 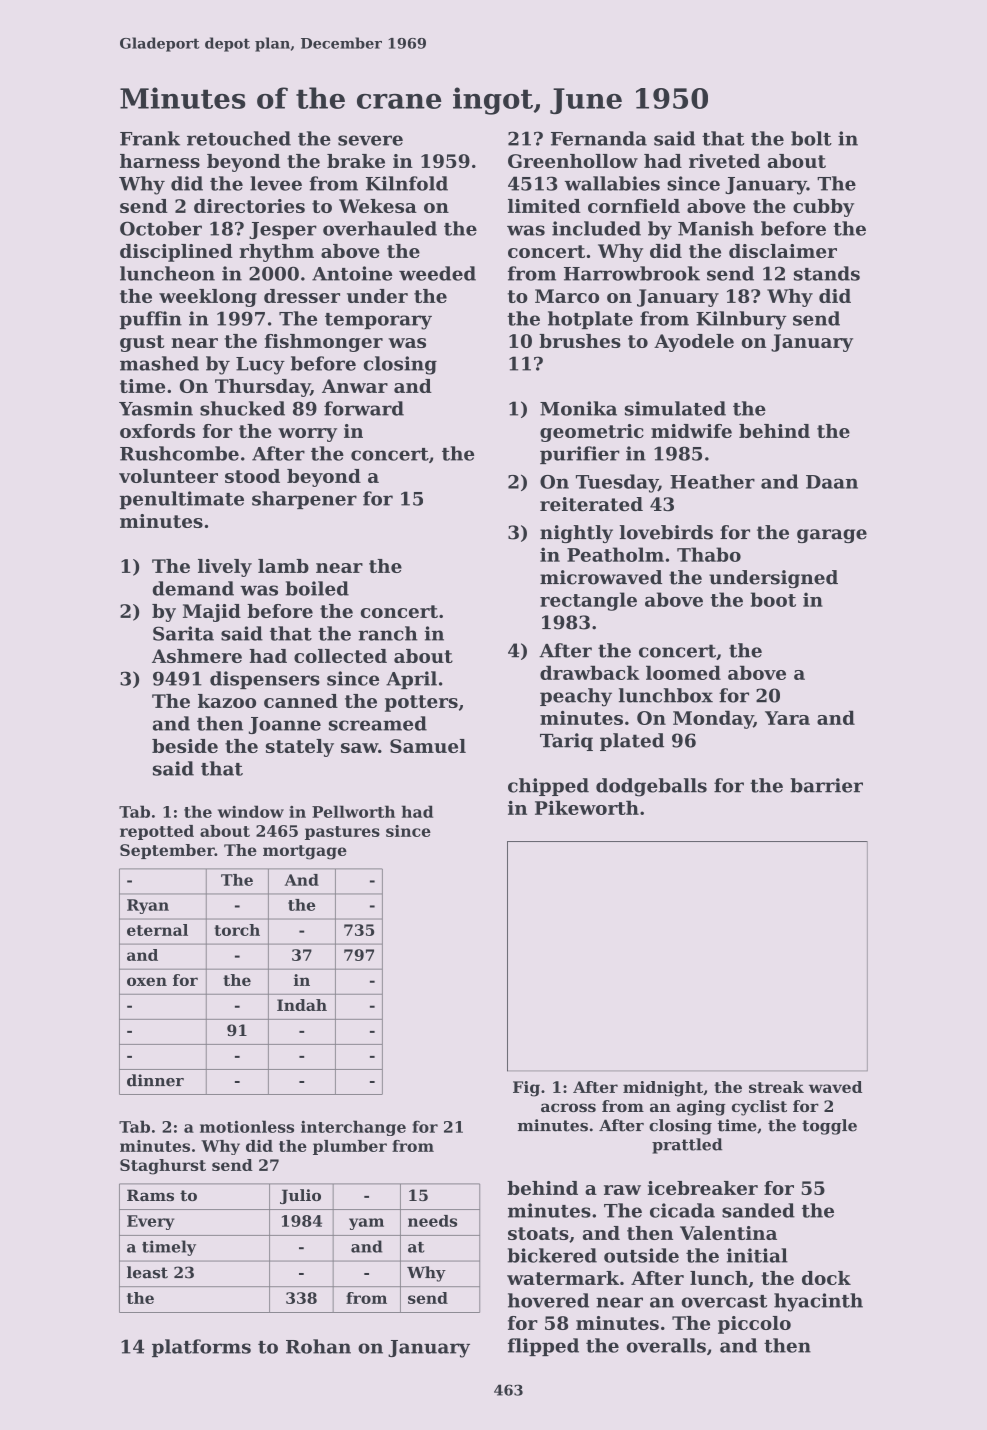 What do you see at coordinates (567, 296) in the screenshot?
I see `Marco` at bounding box center [567, 296].
